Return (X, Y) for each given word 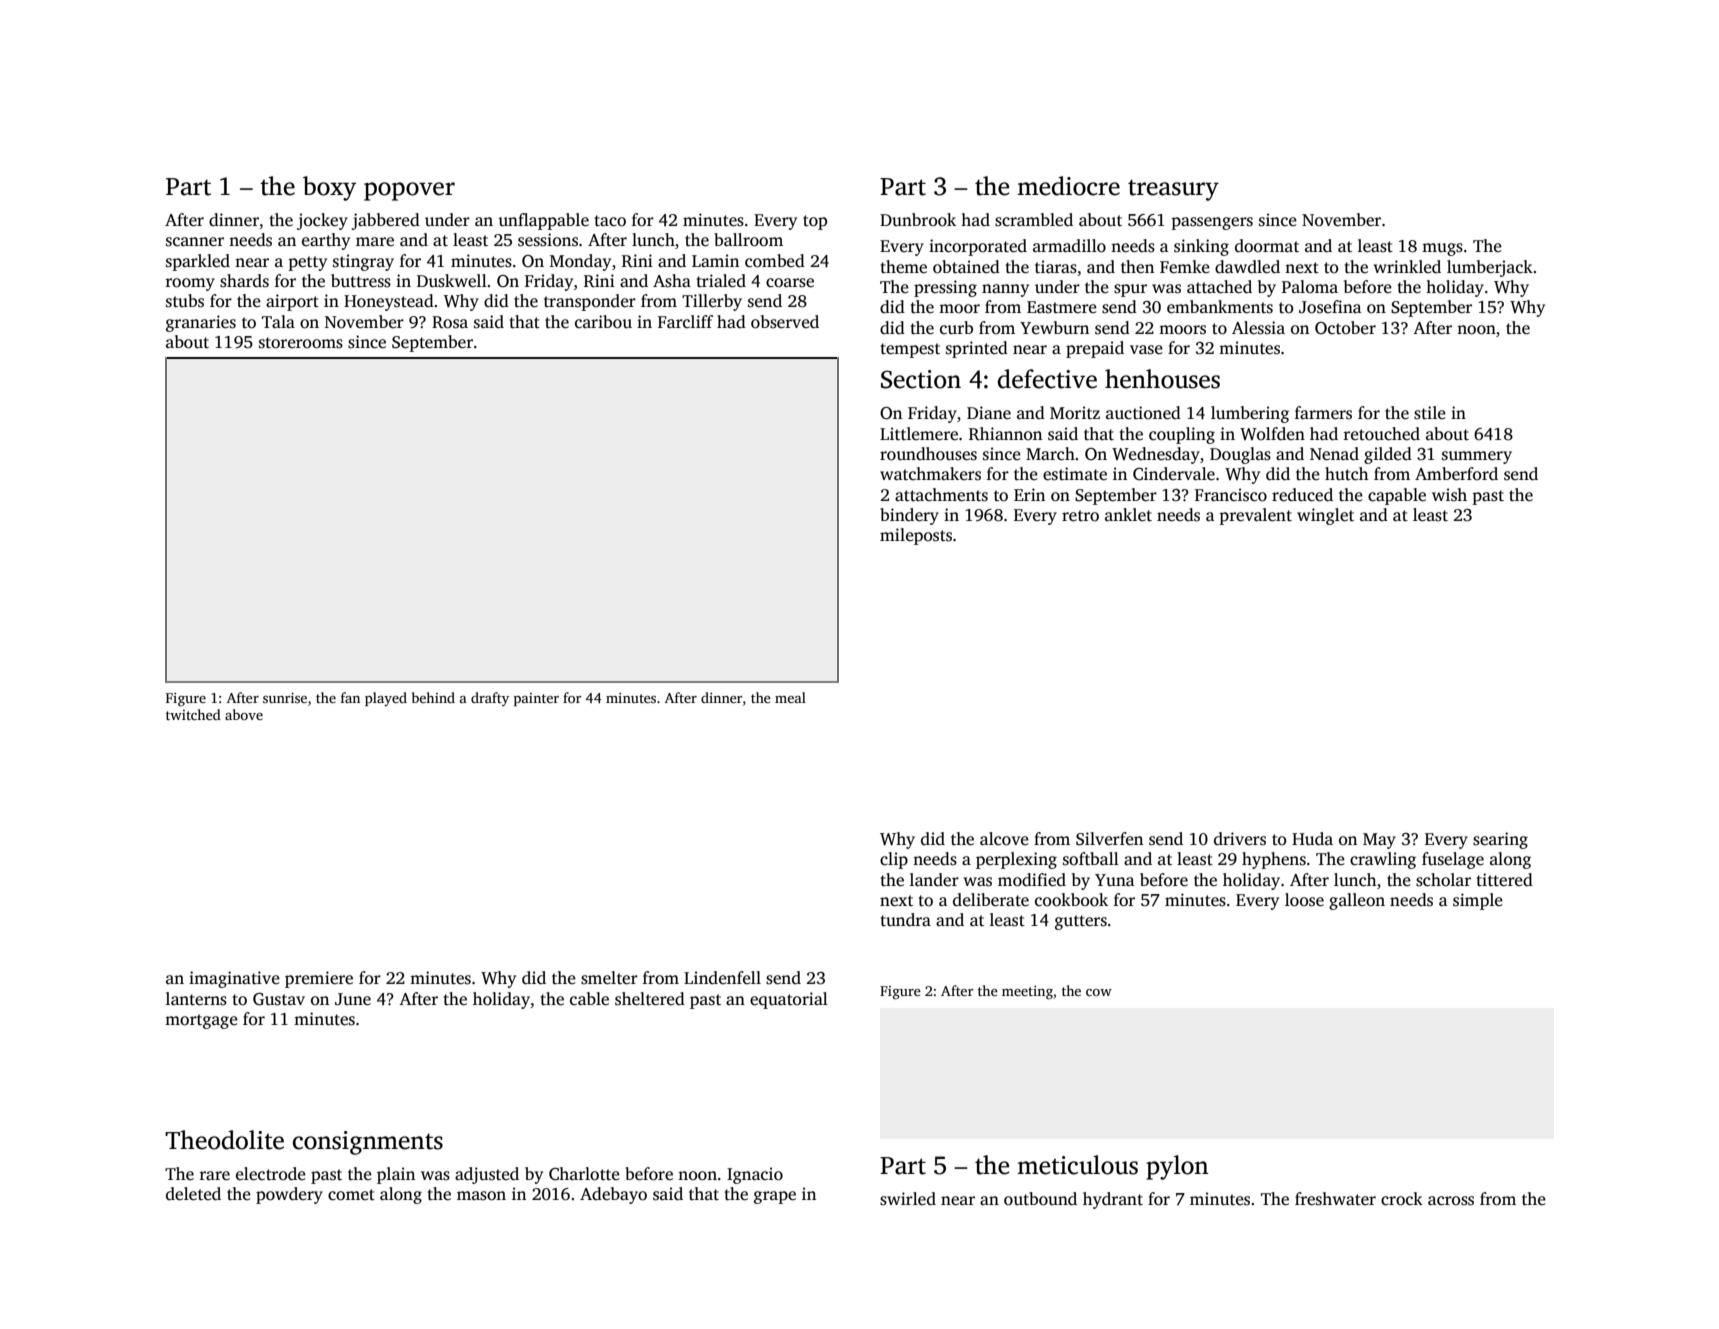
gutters (1081, 922)
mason (481, 1196)
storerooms (301, 343)
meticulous (1077, 1165)
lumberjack (1490, 268)
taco (610, 221)
